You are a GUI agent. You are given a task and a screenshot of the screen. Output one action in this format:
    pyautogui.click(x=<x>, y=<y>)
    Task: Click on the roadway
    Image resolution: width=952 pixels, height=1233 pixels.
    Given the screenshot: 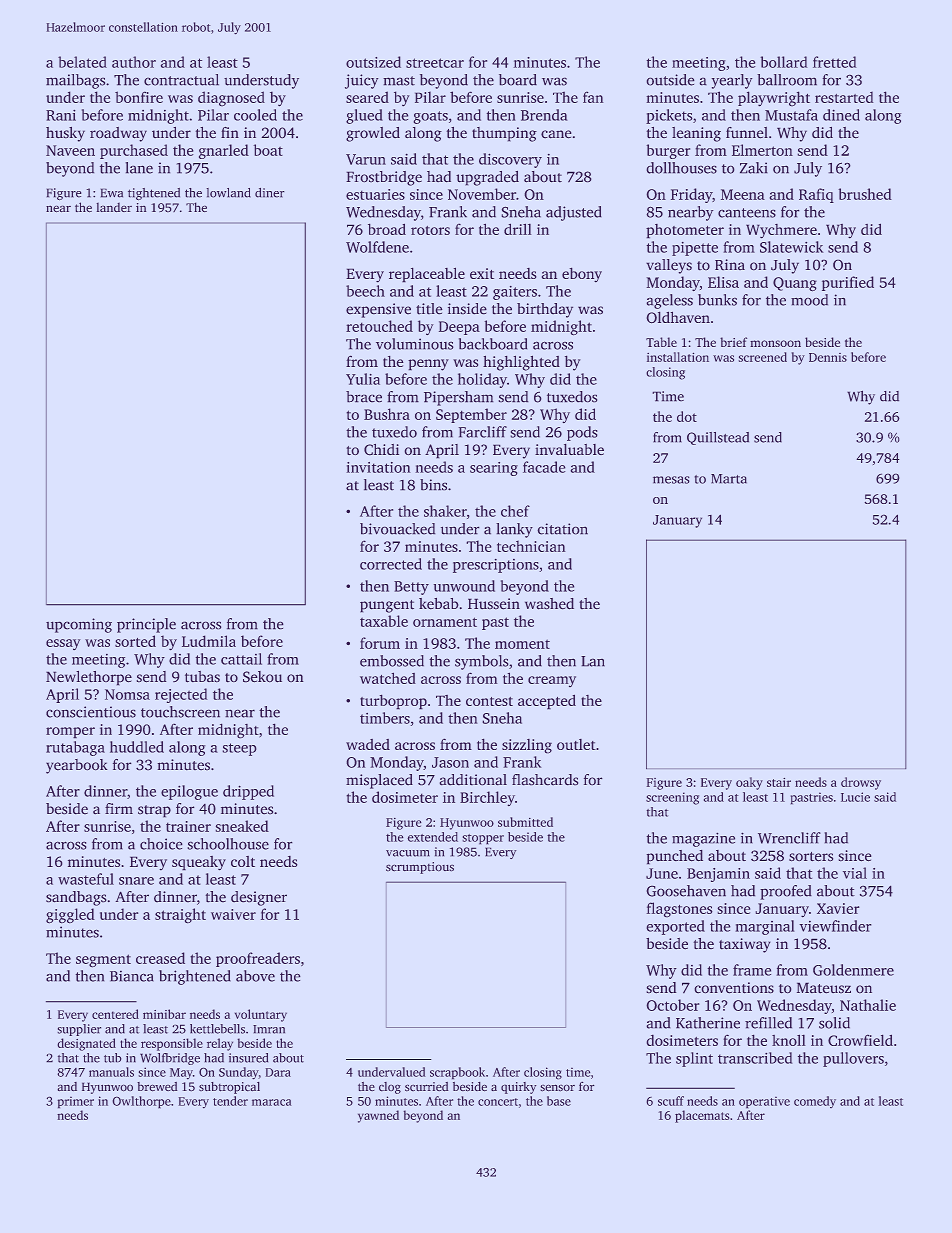 What is the action you would take?
    pyautogui.click(x=118, y=134)
